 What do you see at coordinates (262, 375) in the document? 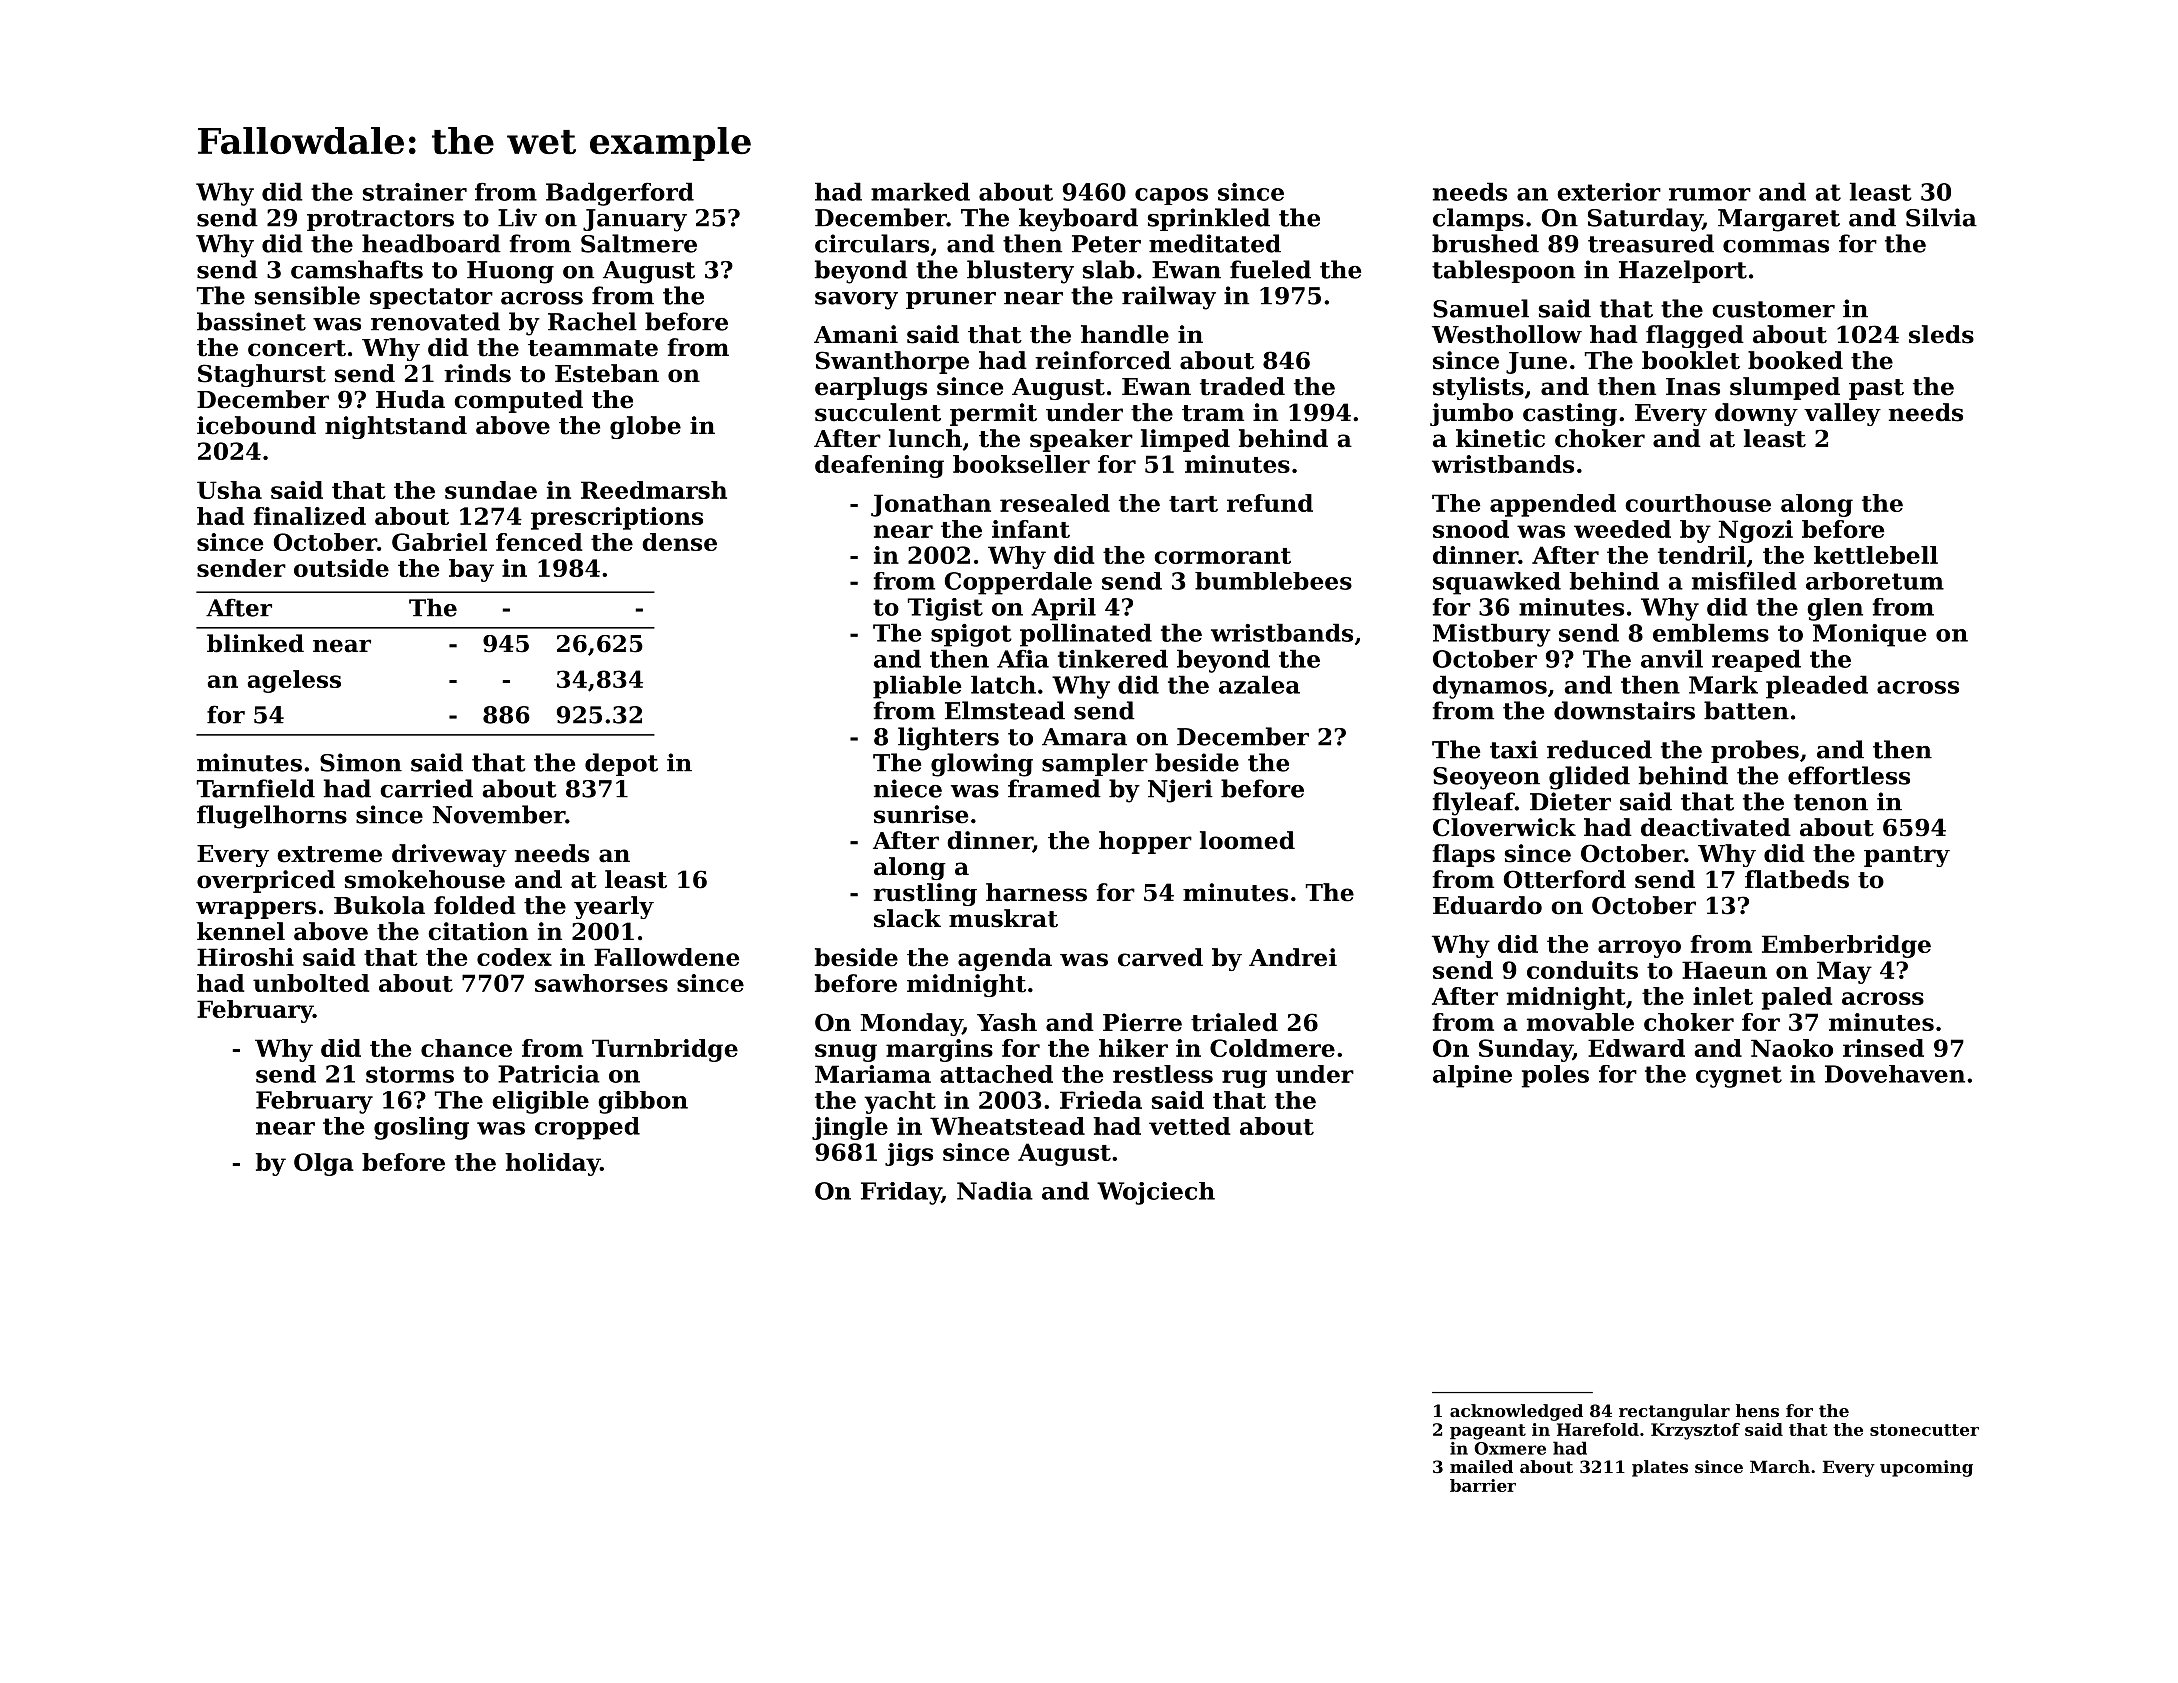
I see `Staghurst` at bounding box center [262, 375].
